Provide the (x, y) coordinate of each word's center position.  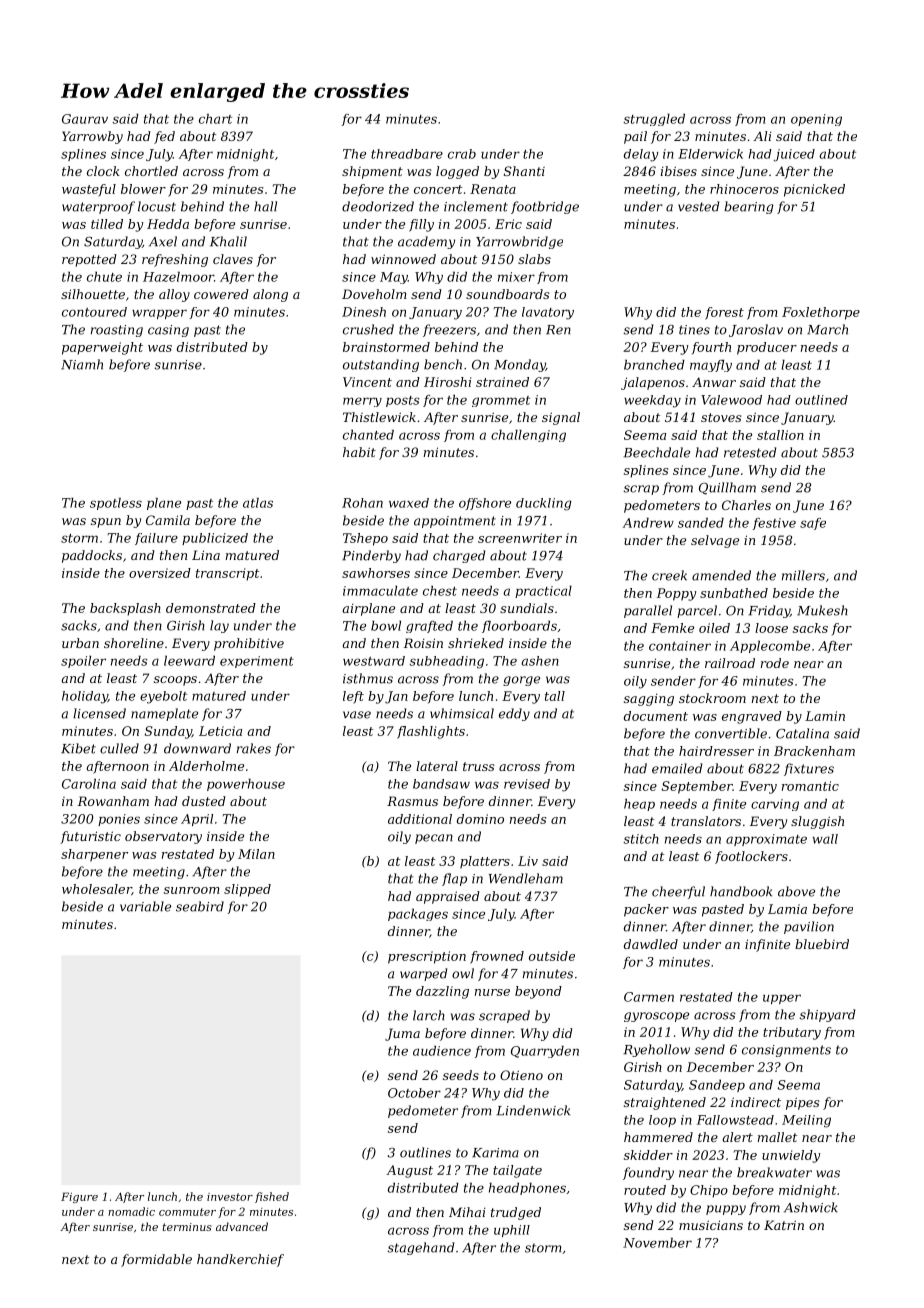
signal (561, 418)
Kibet (78, 748)
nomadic (131, 1211)
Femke (672, 628)
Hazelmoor (178, 277)
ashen (540, 661)
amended (721, 575)
